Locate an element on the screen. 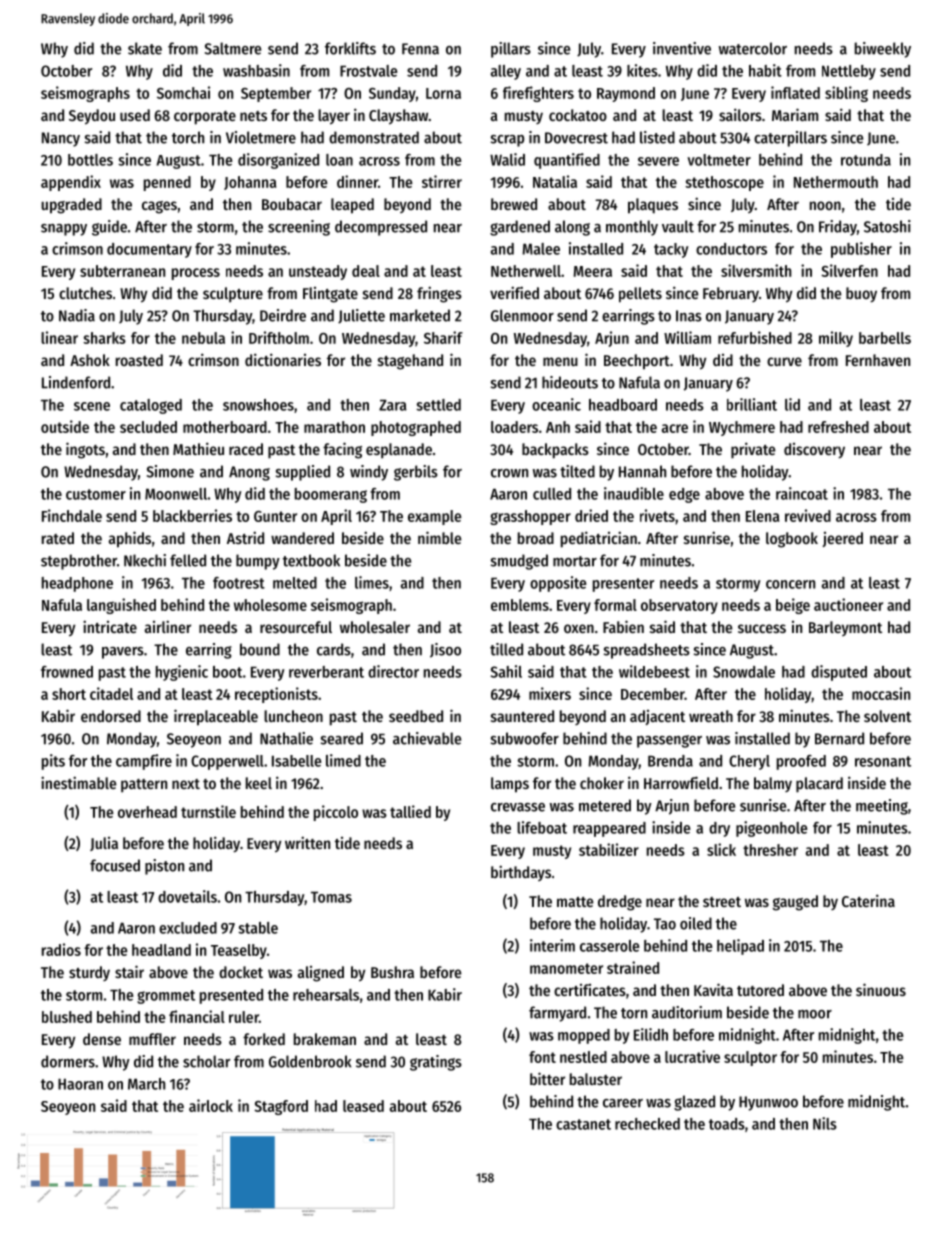 Image resolution: width=952 pixels, height=1233 pixels. seared is located at coordinates (341, 738).
